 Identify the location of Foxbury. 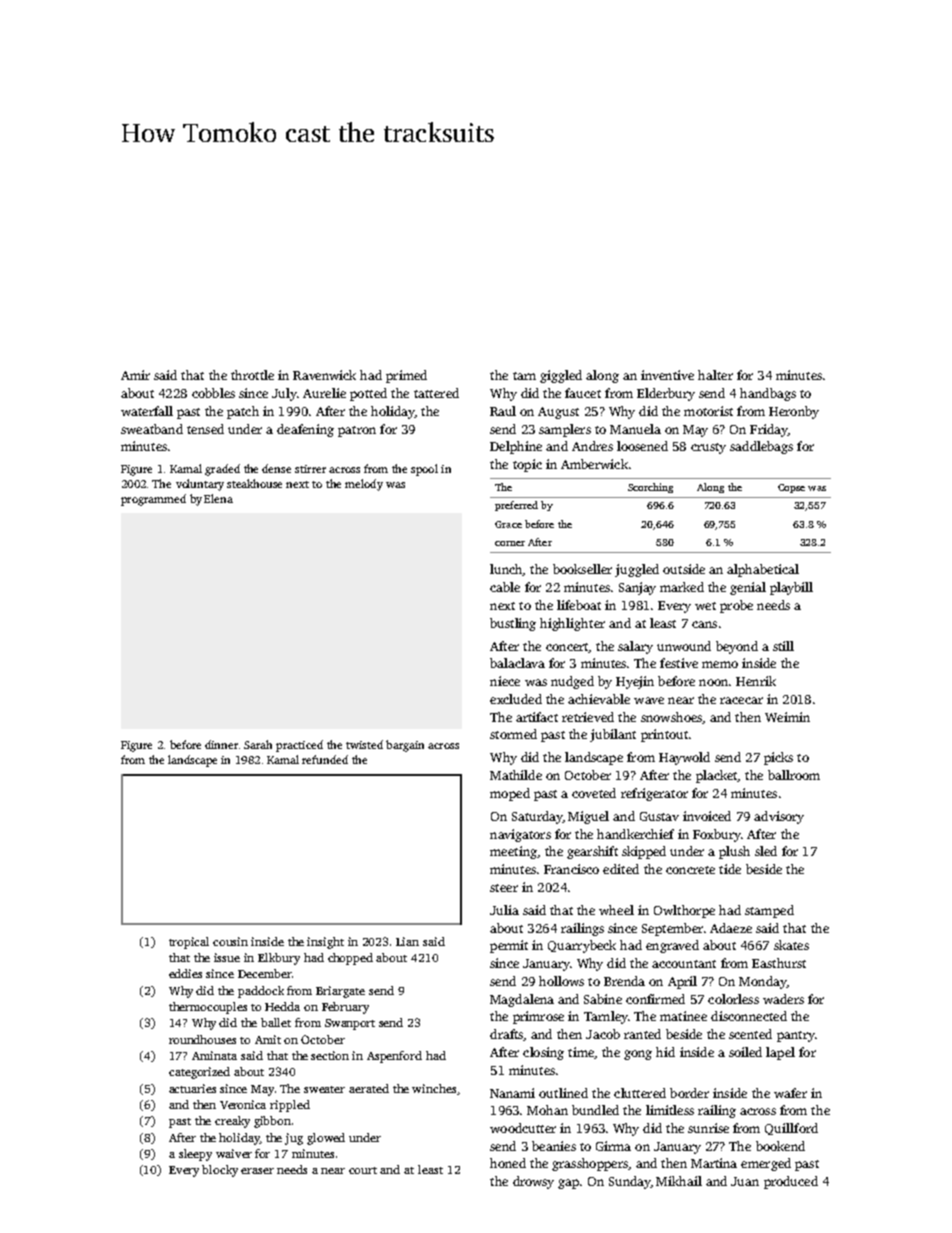
(717, 835).
